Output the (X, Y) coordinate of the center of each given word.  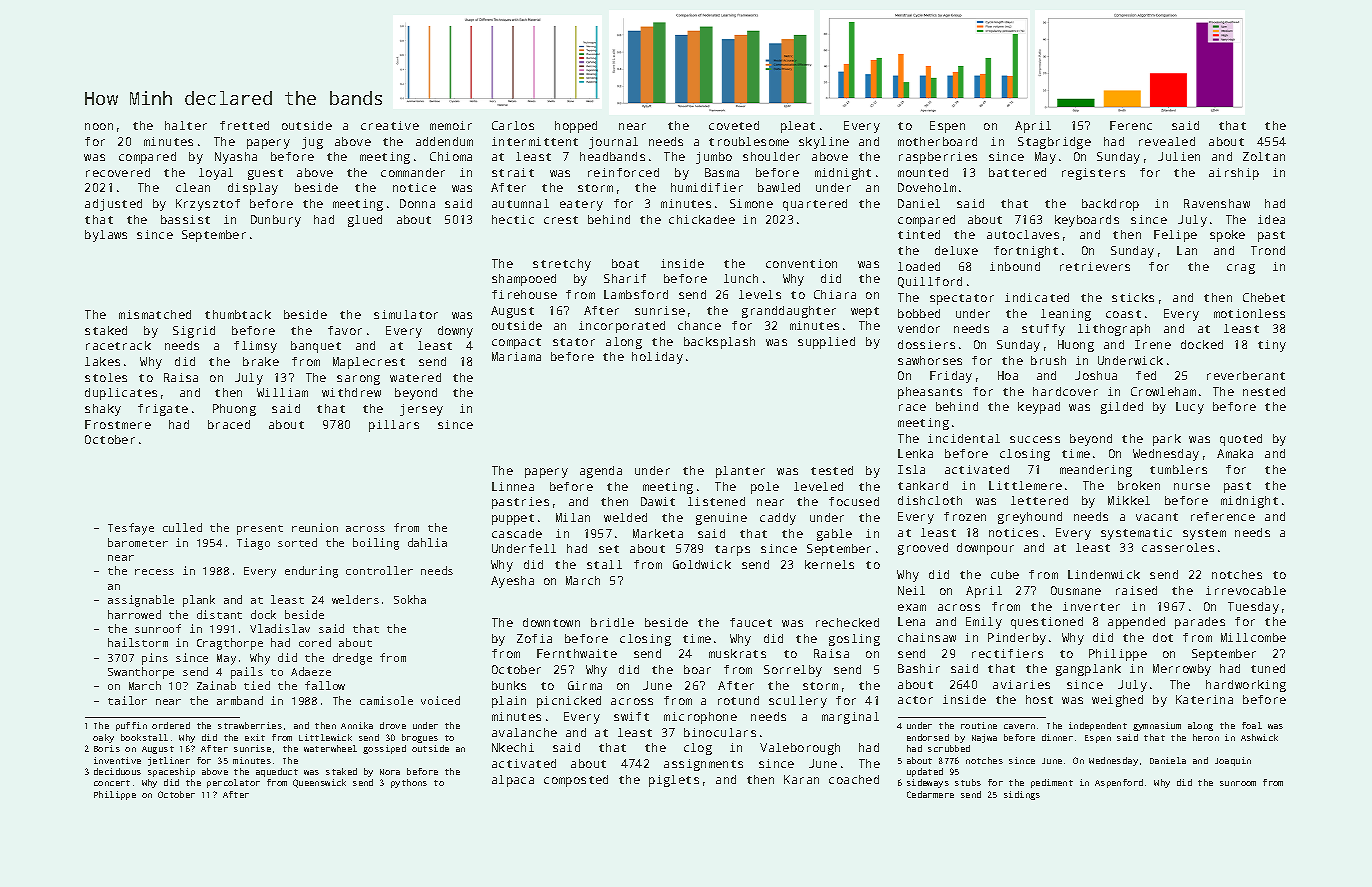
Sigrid (194, 332)
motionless (1249, 313)
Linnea (513, 486)
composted (576, 781)
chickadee (702, 219)
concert (112, 783)
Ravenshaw (1217, 203)
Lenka (915, 453)
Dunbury (276, 221)
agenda (601, 472)
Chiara (835, 294)
